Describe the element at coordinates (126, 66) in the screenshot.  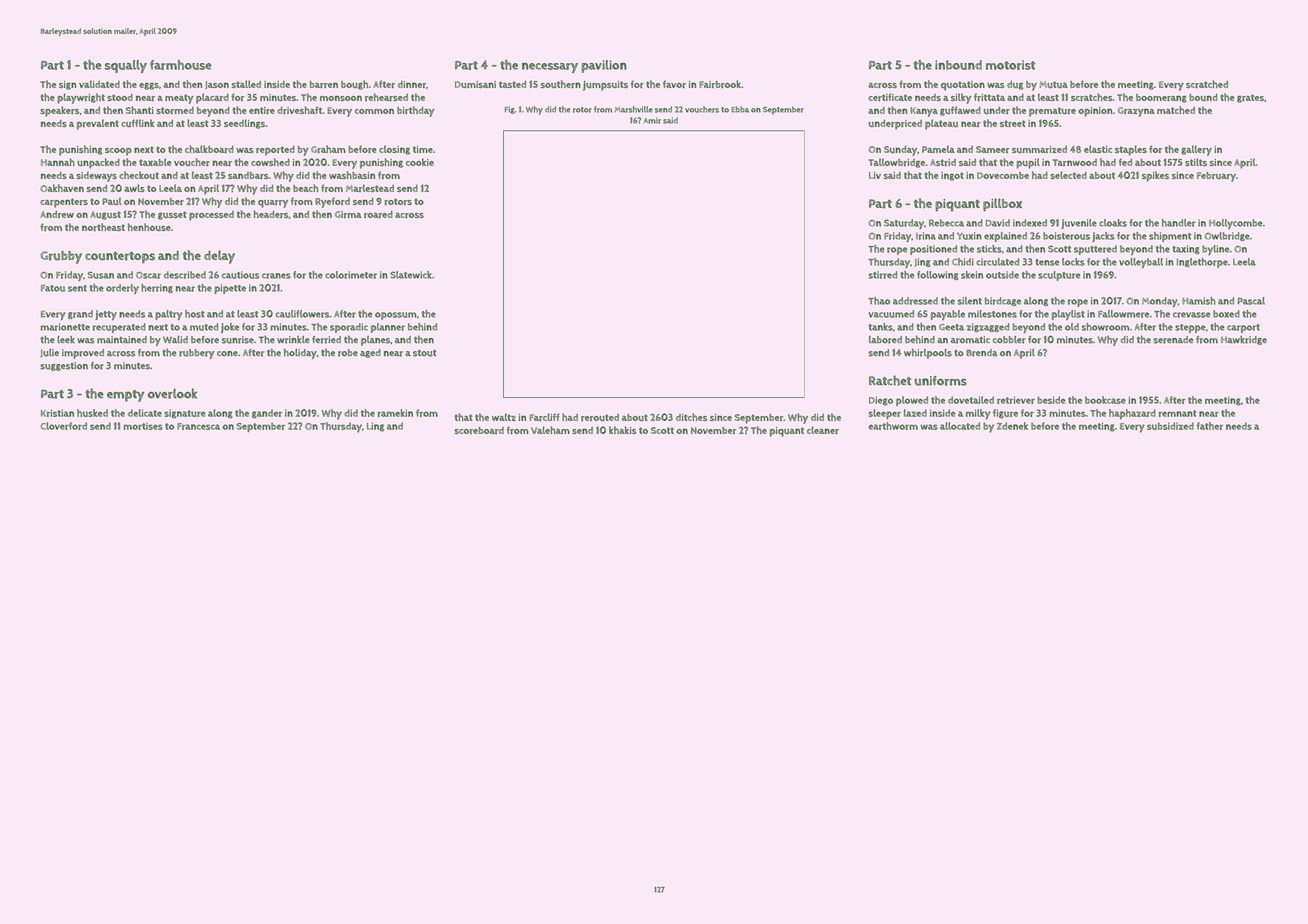
I see `squally` at that location.
